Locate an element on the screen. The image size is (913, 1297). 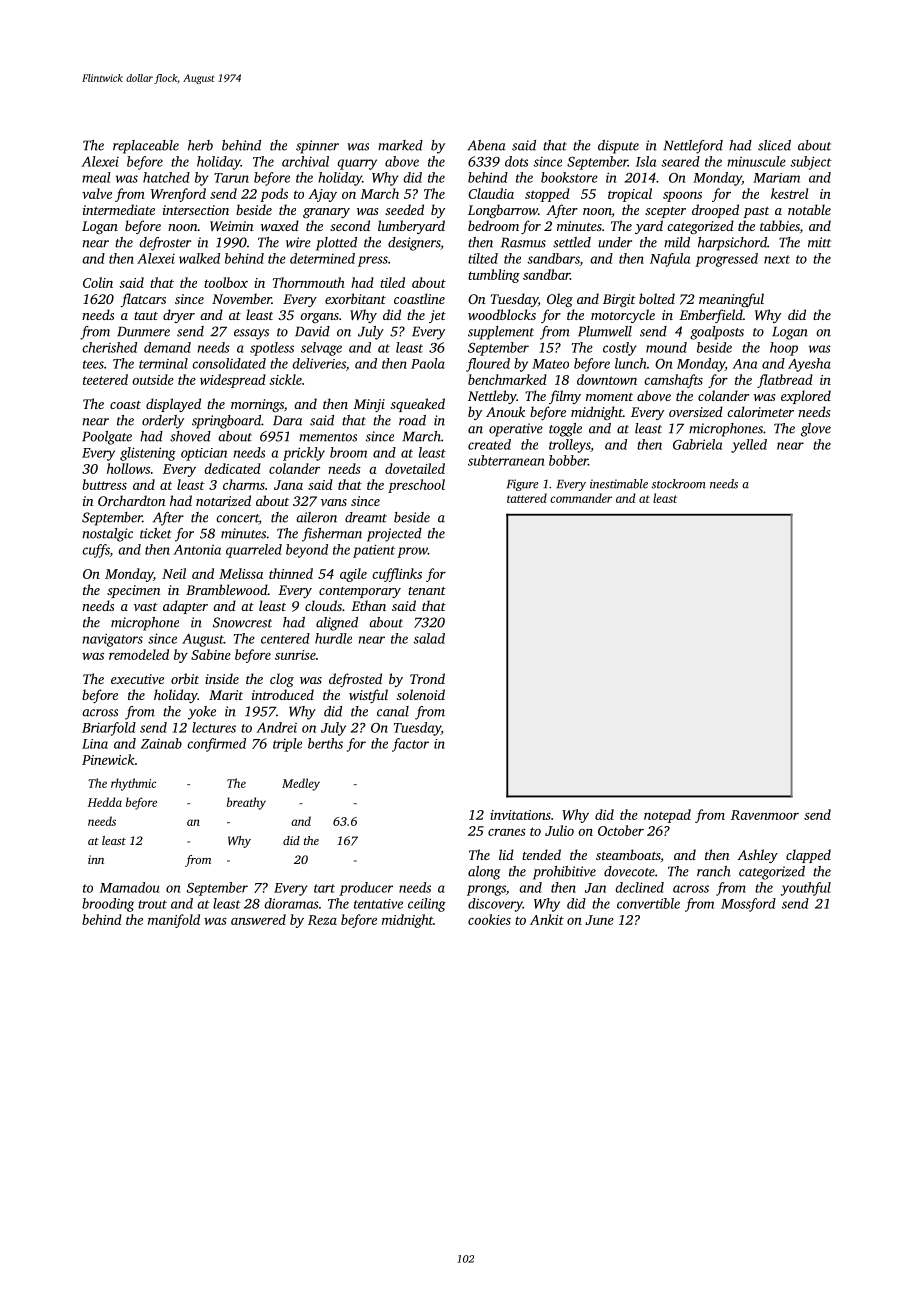
manifold is located at coordinates (174, 921).
